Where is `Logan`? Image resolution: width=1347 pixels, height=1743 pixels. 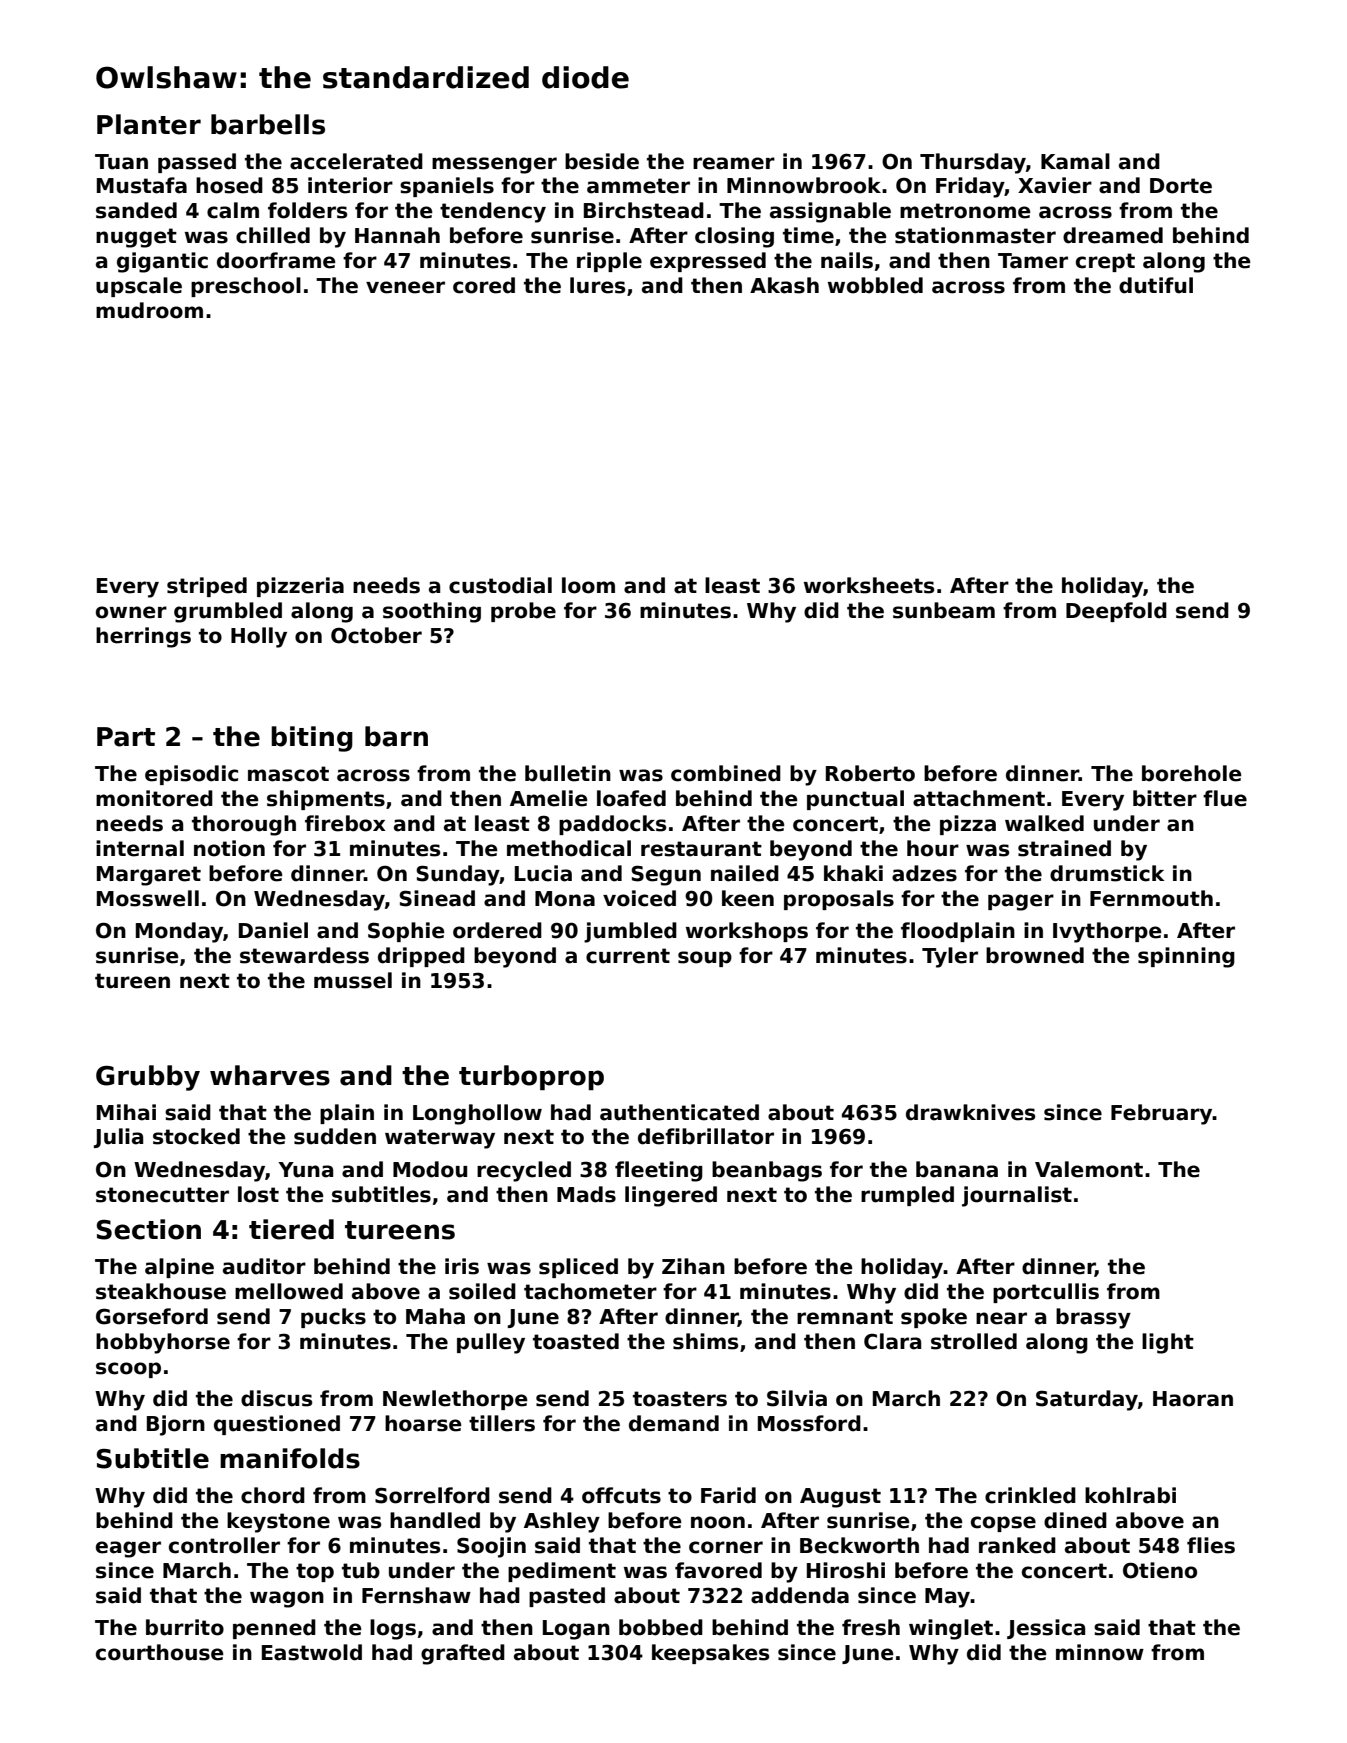 Logan is located at coordinates (576, 1630).
